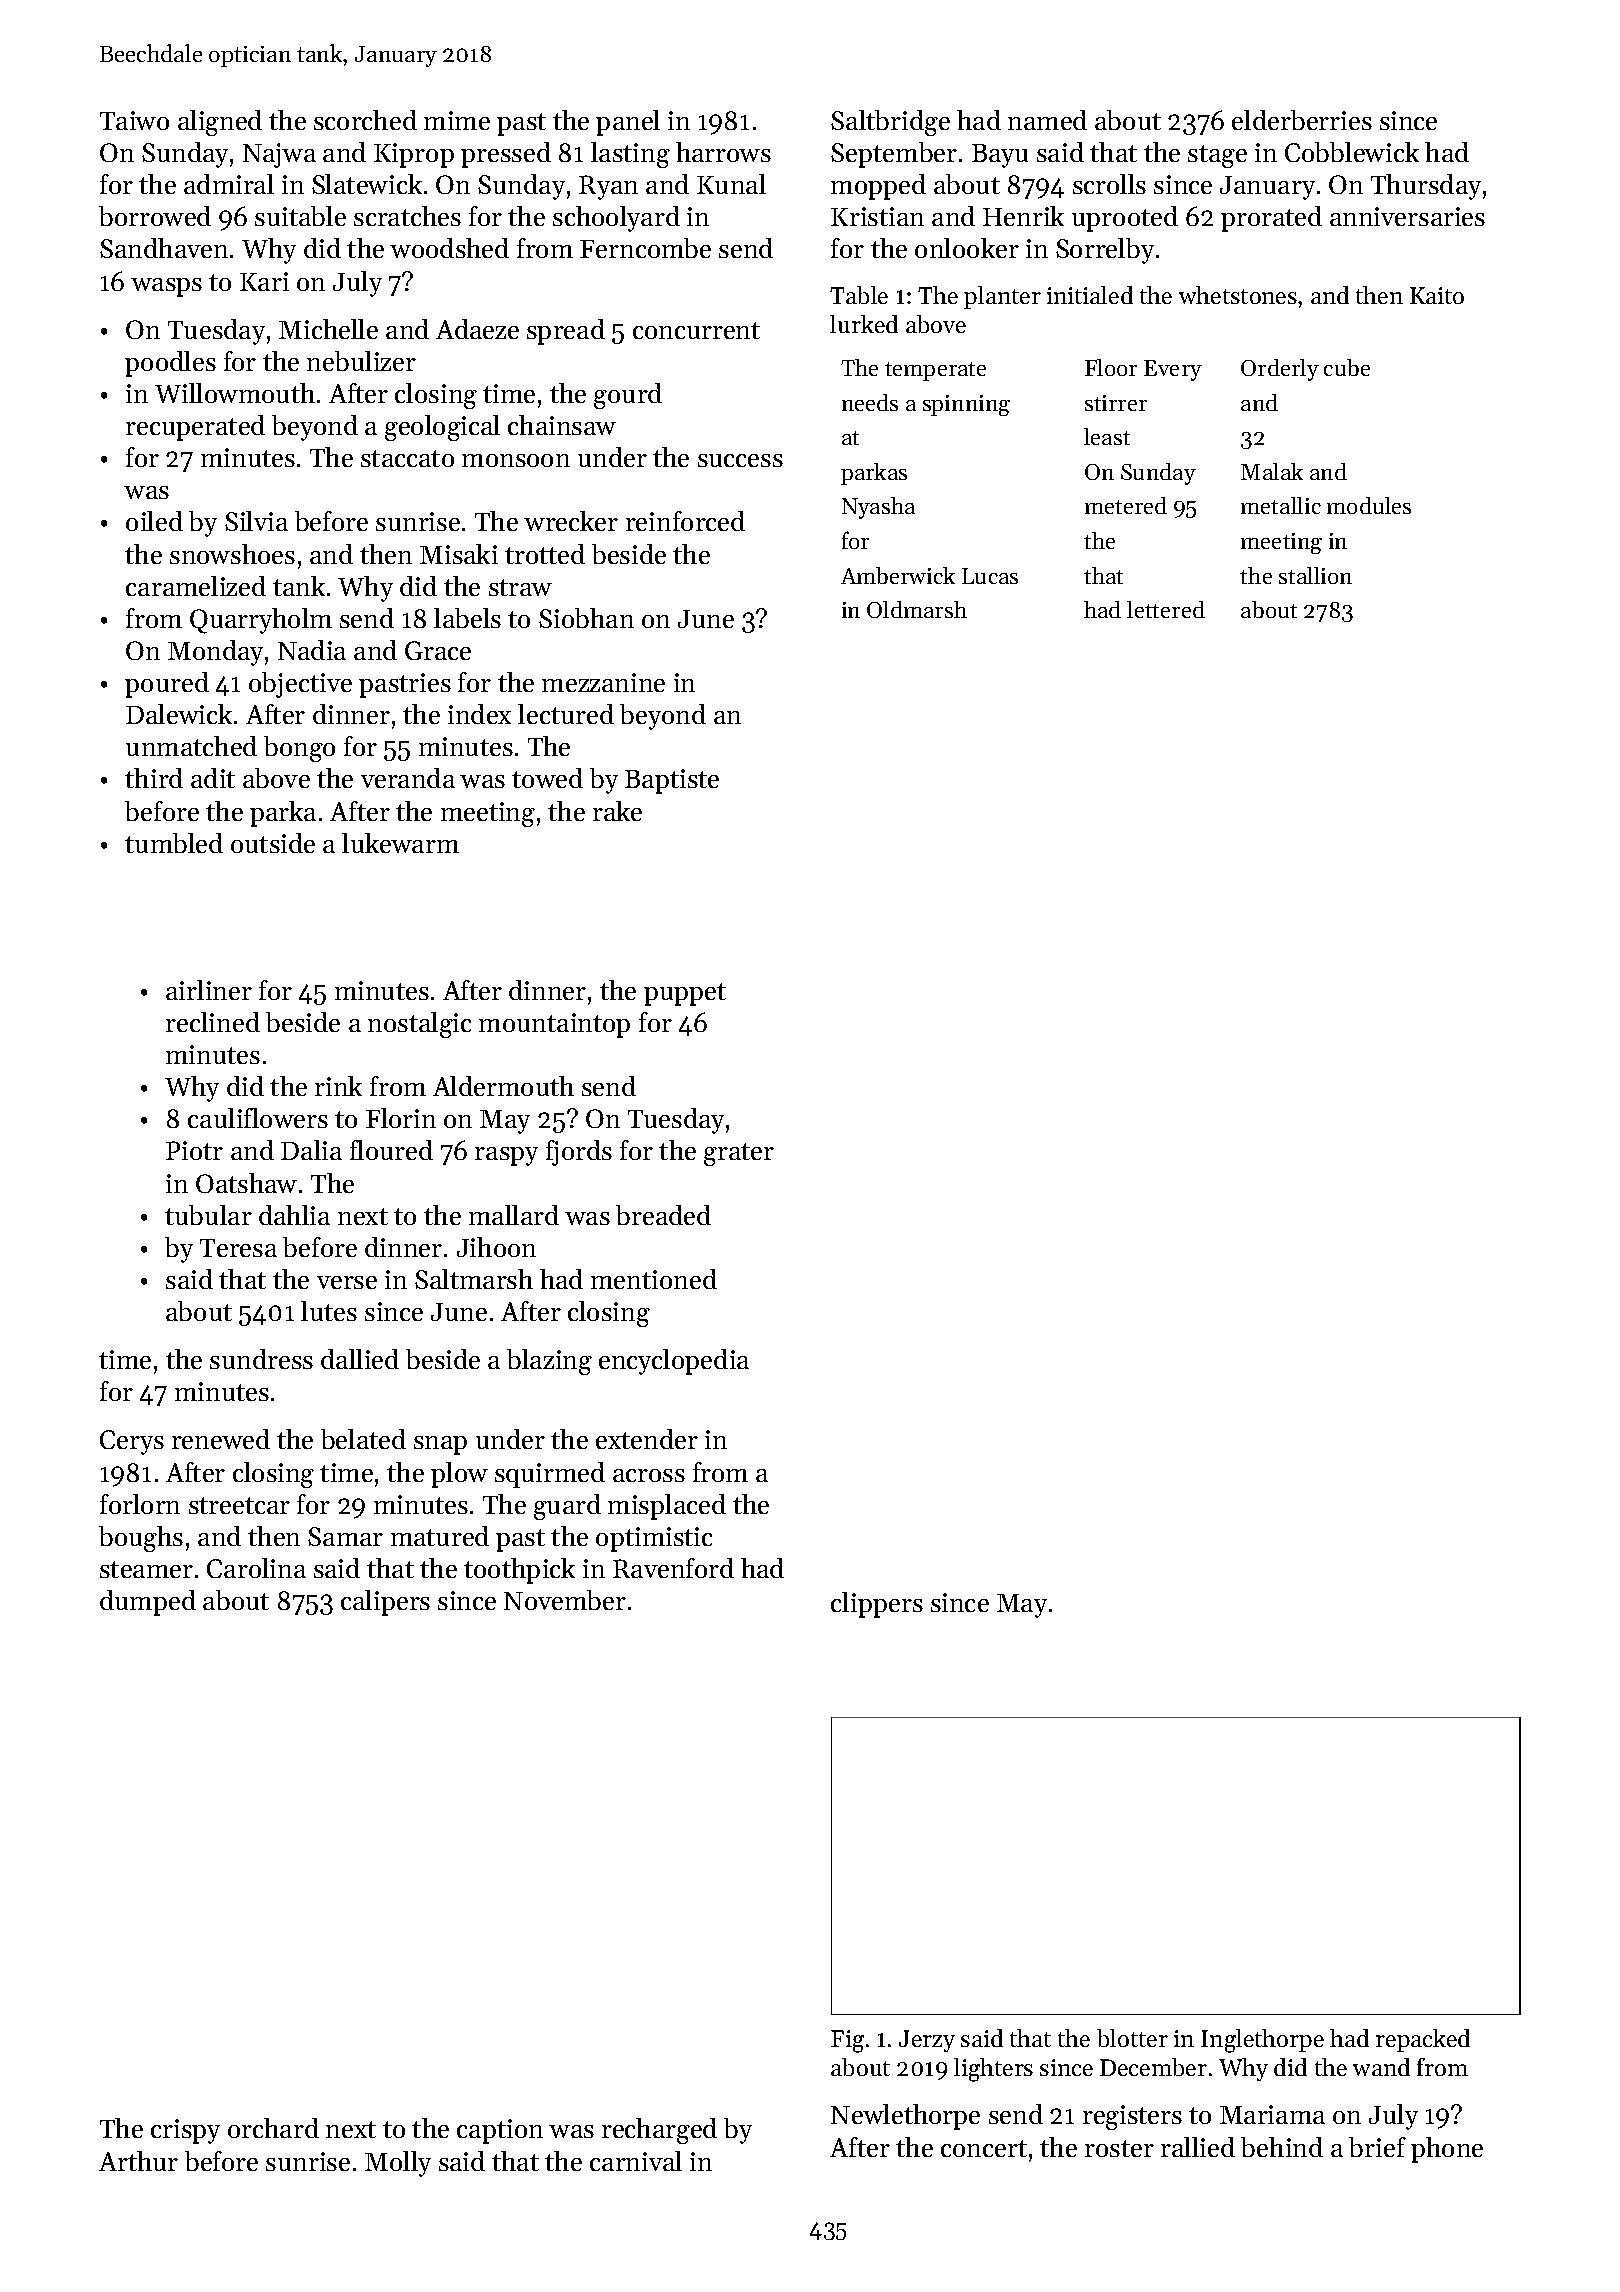  Describe the element at coordinates (273, 2128) in the image. I see `orchard` at that location.
